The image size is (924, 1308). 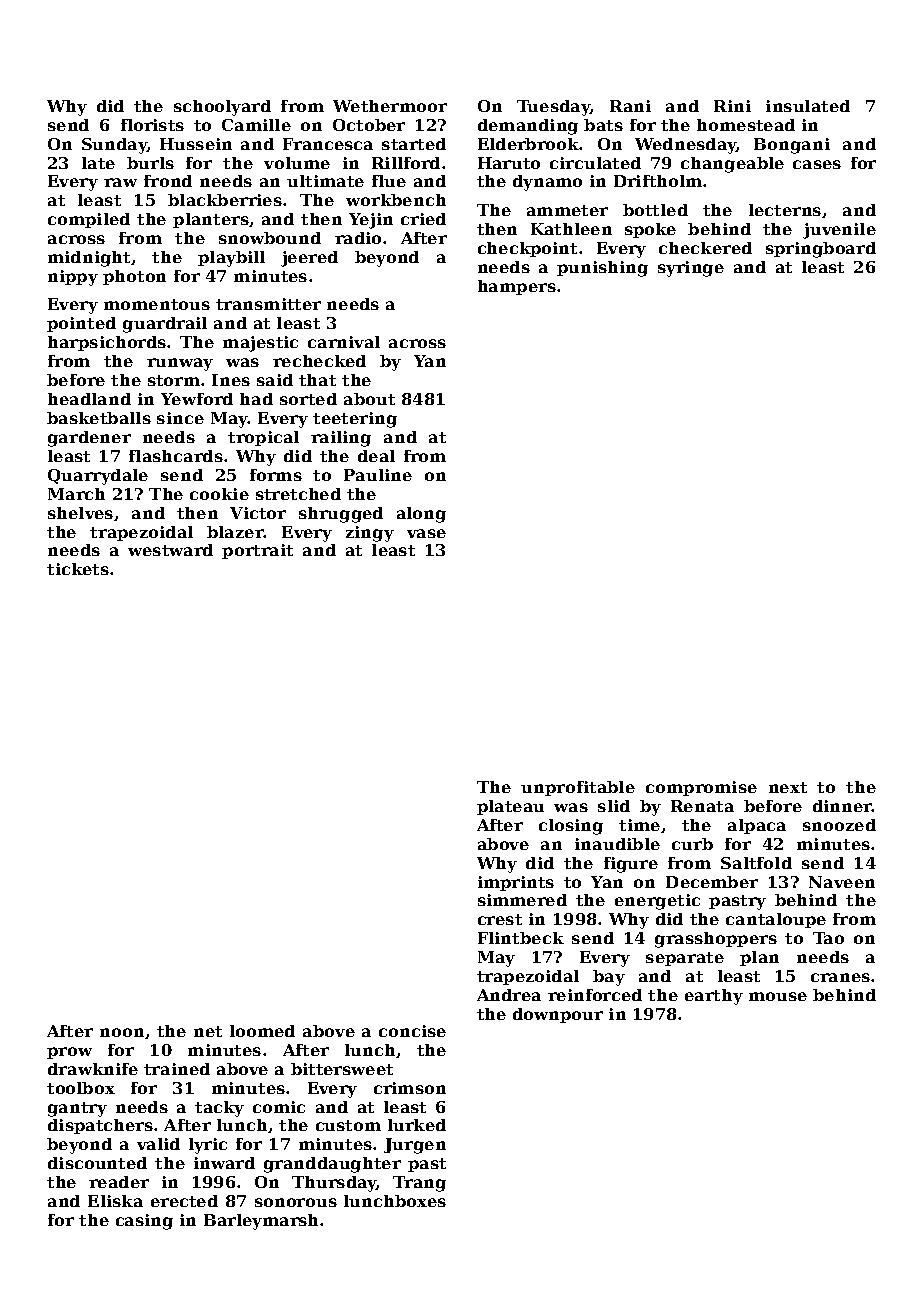 I want to click on syringe, so click(x=691, y=269).
